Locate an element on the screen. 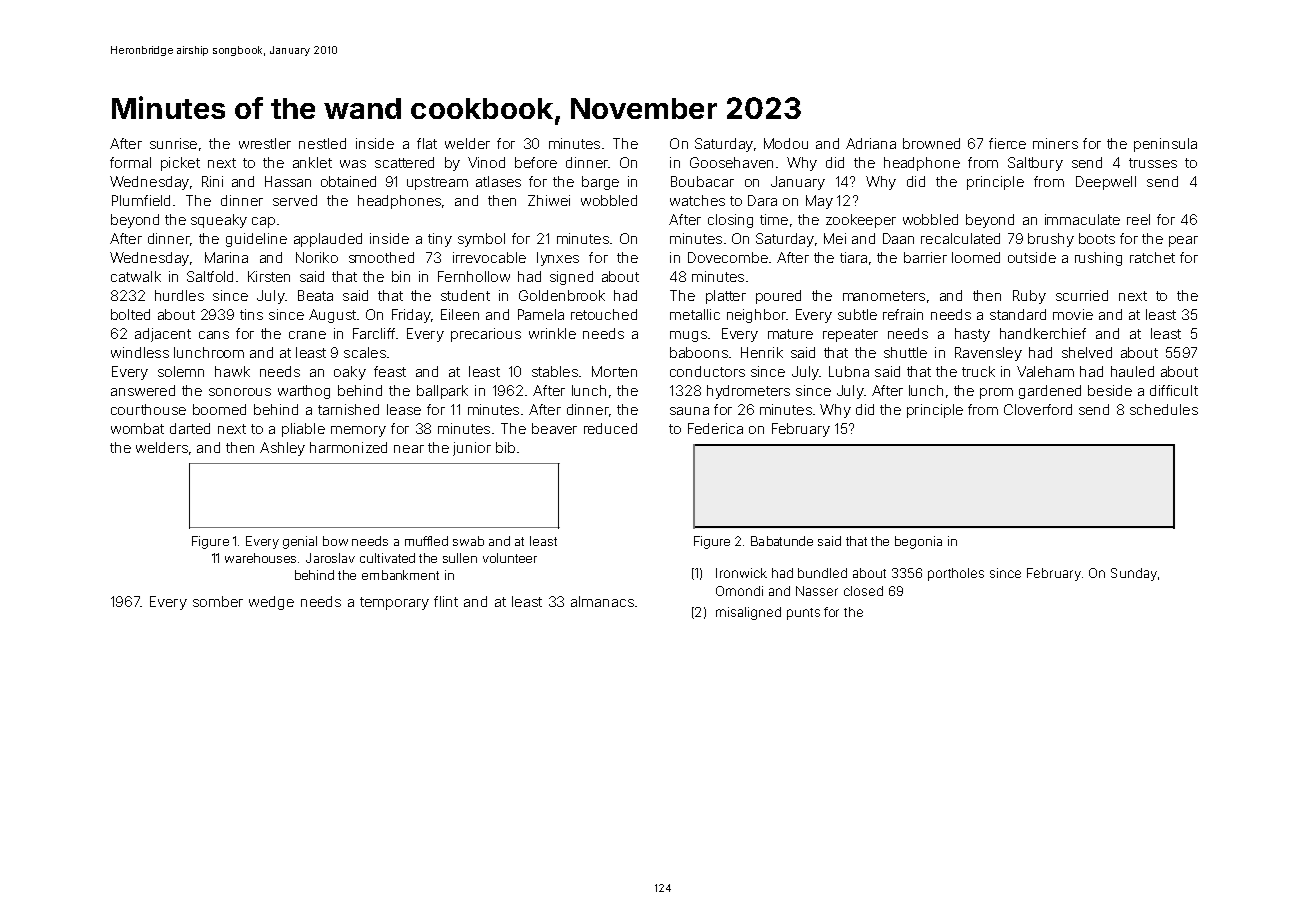 The image size is (1308, 924). flat is located at coordinates (427, 143).
